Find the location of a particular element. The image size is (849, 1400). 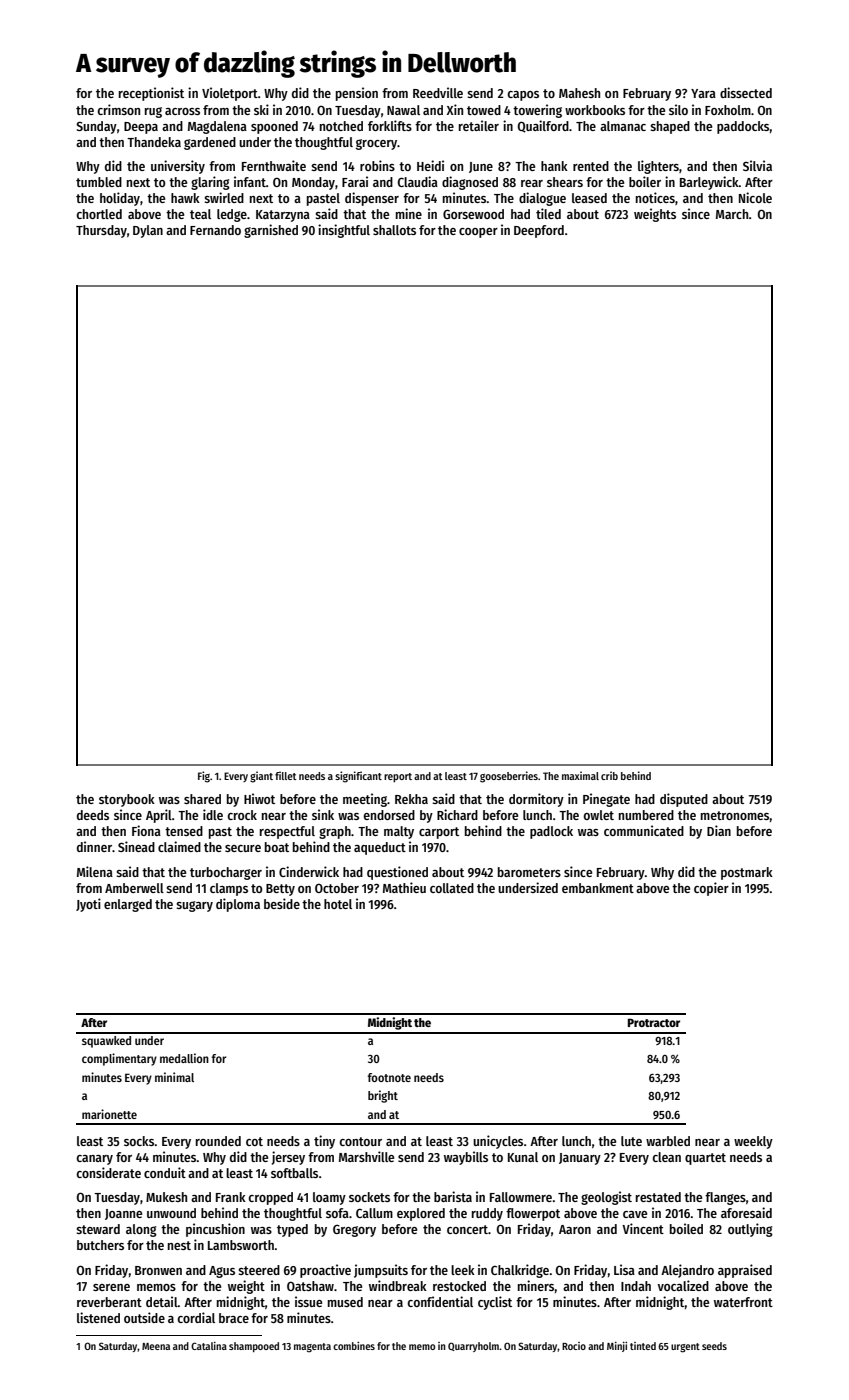

Deepford is located at coordinates (539, 231).
